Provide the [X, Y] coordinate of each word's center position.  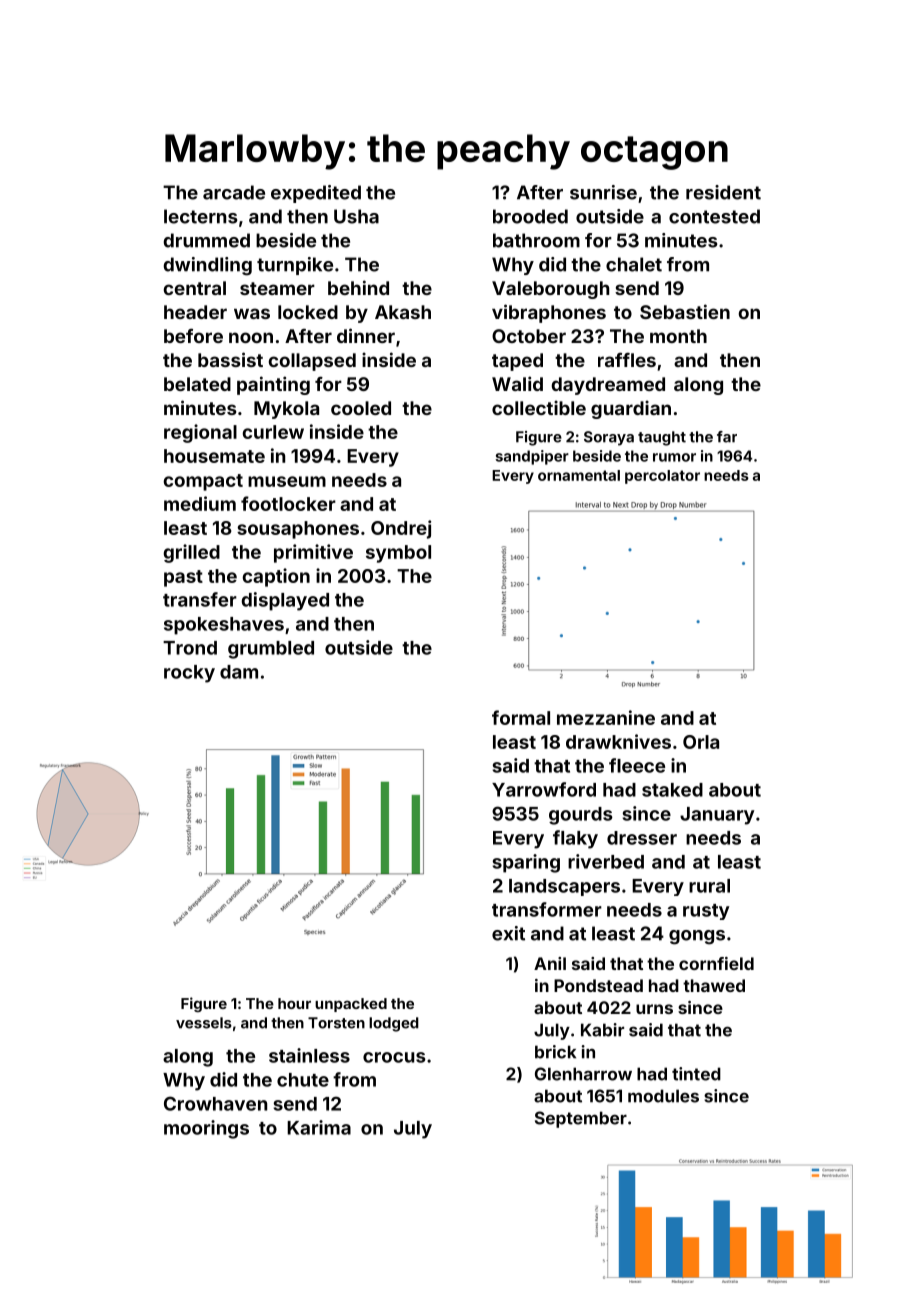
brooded [530, 216]
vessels [204, 1023]
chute [303, 1080]
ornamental [579, 475]
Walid [517, 383]
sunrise [603, 192]
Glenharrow [583, 1074]
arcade [234, 192]
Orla [701, 742]
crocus [394, 1057]
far [727, 437]
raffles [627, 359]
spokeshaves [224, 626]
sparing [526, 863]
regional [200, 433]
